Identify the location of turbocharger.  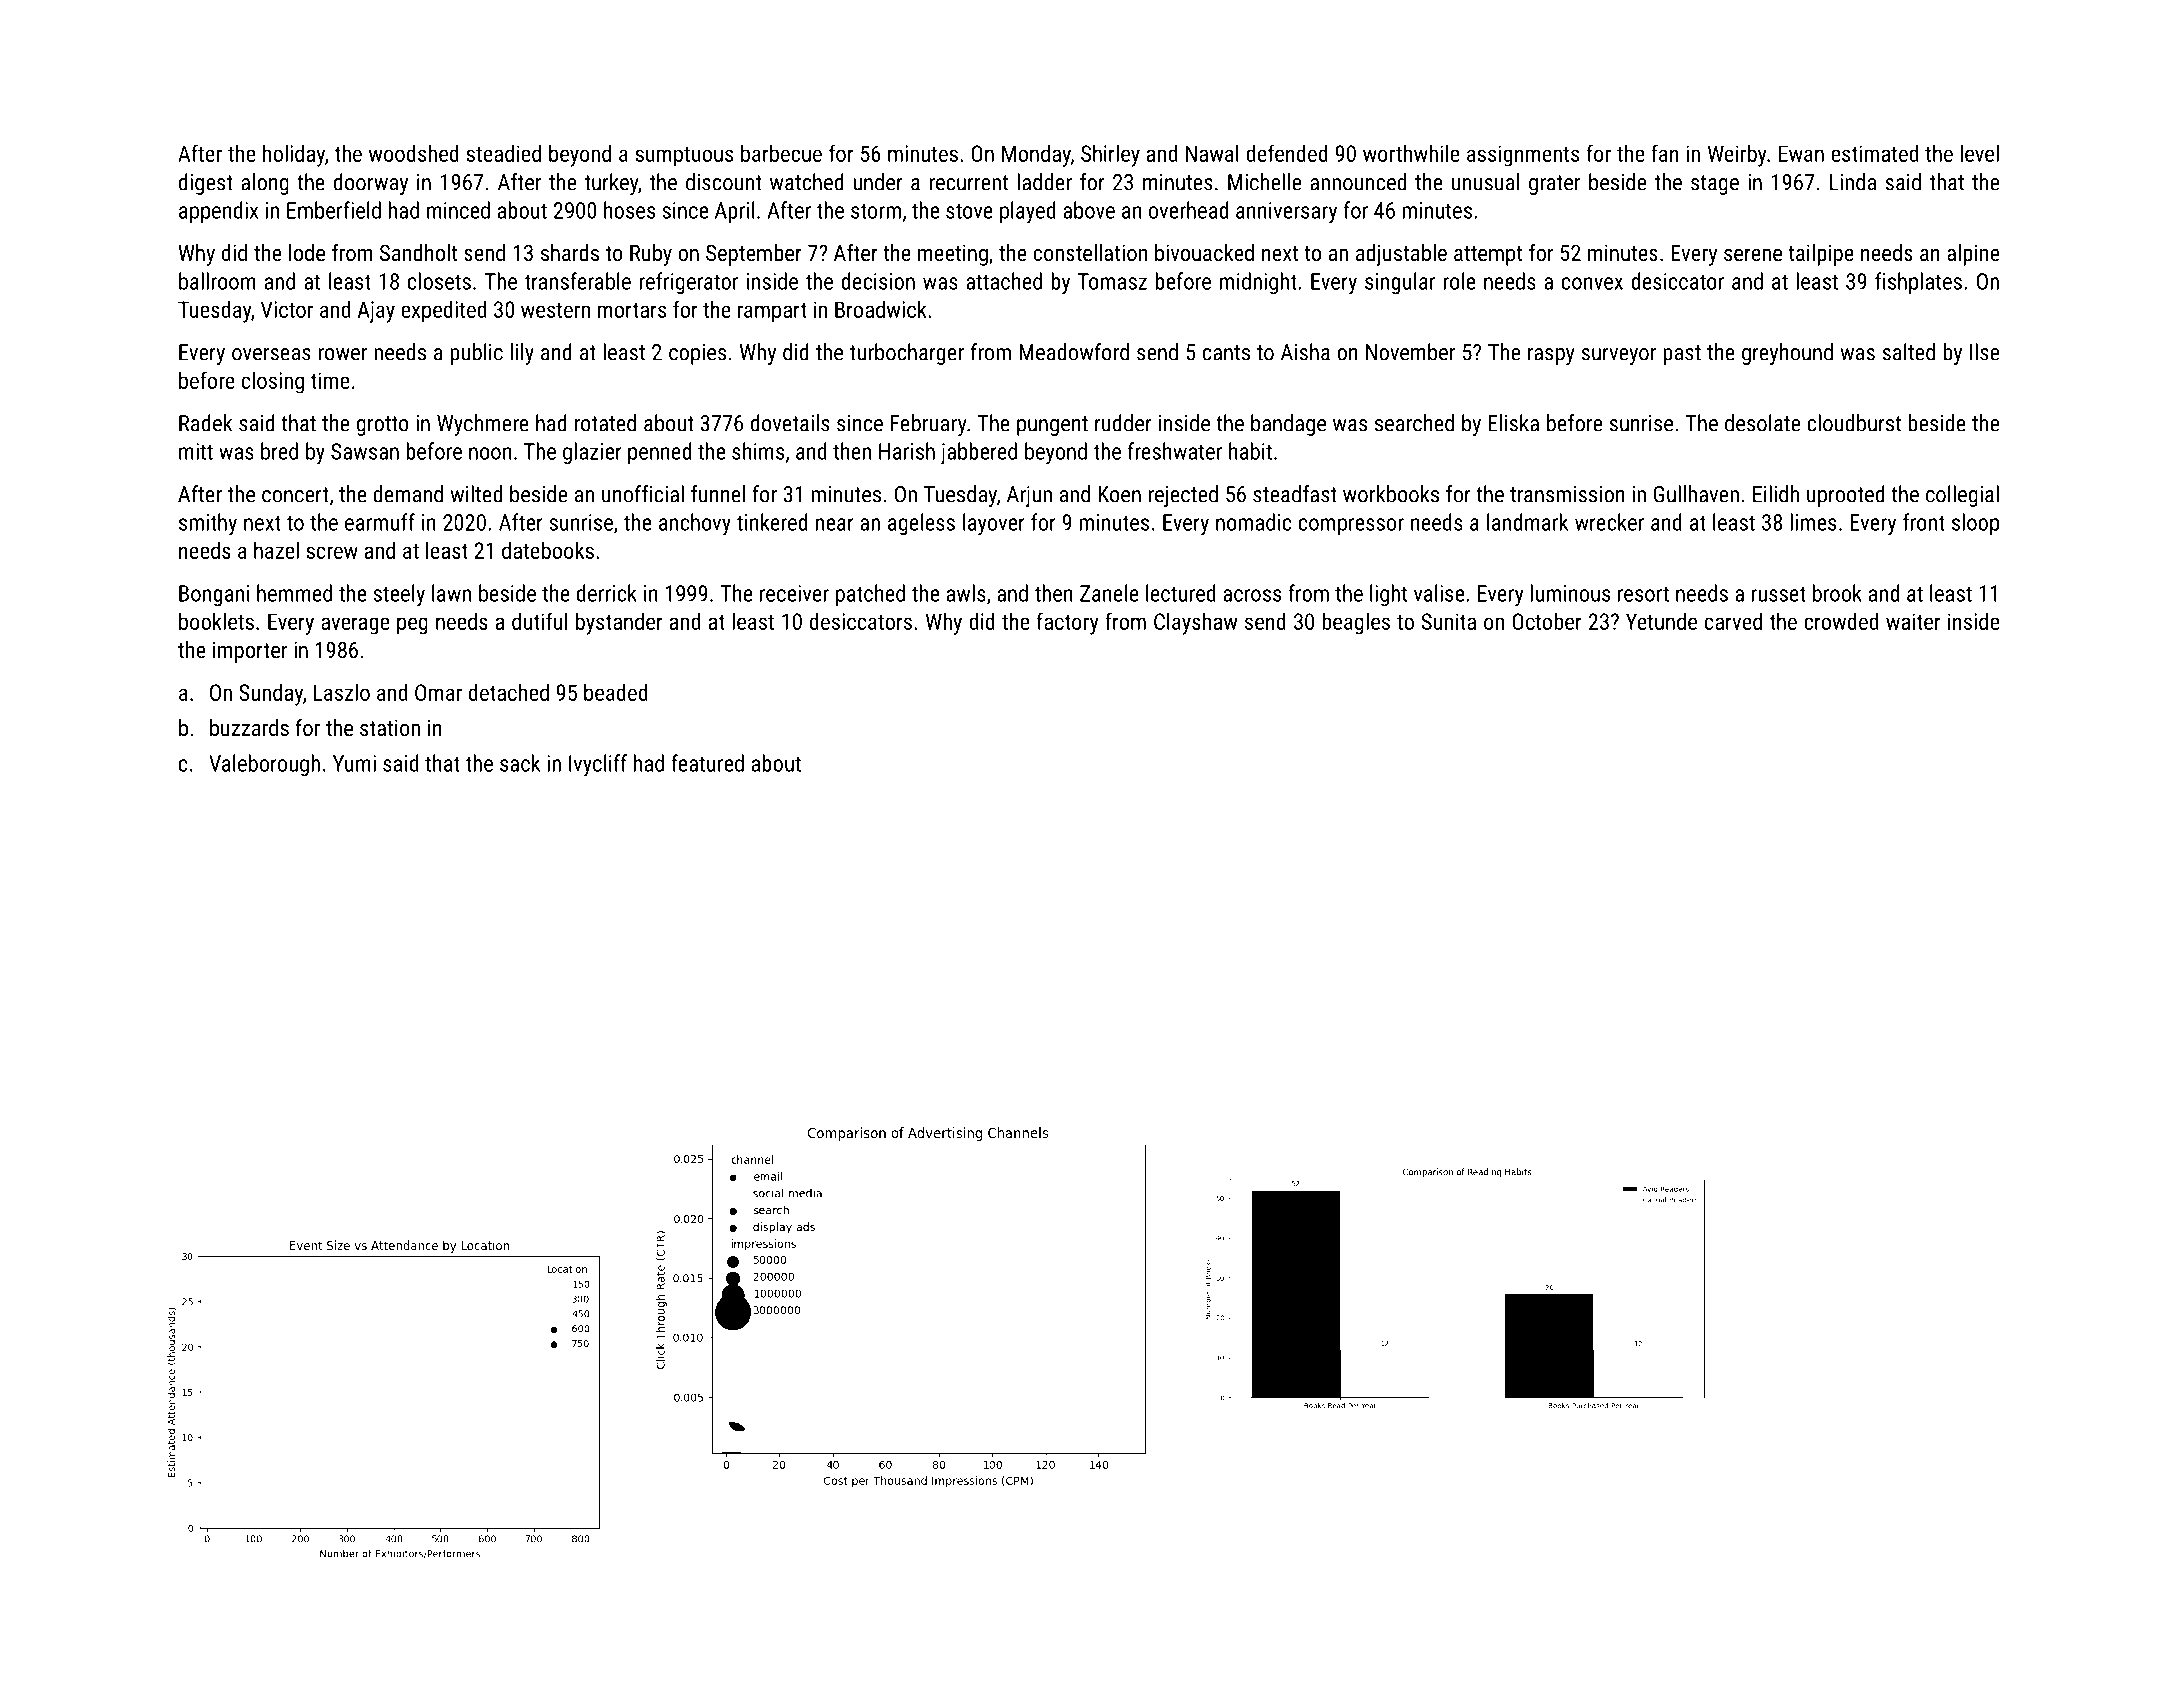
(907, 354).
